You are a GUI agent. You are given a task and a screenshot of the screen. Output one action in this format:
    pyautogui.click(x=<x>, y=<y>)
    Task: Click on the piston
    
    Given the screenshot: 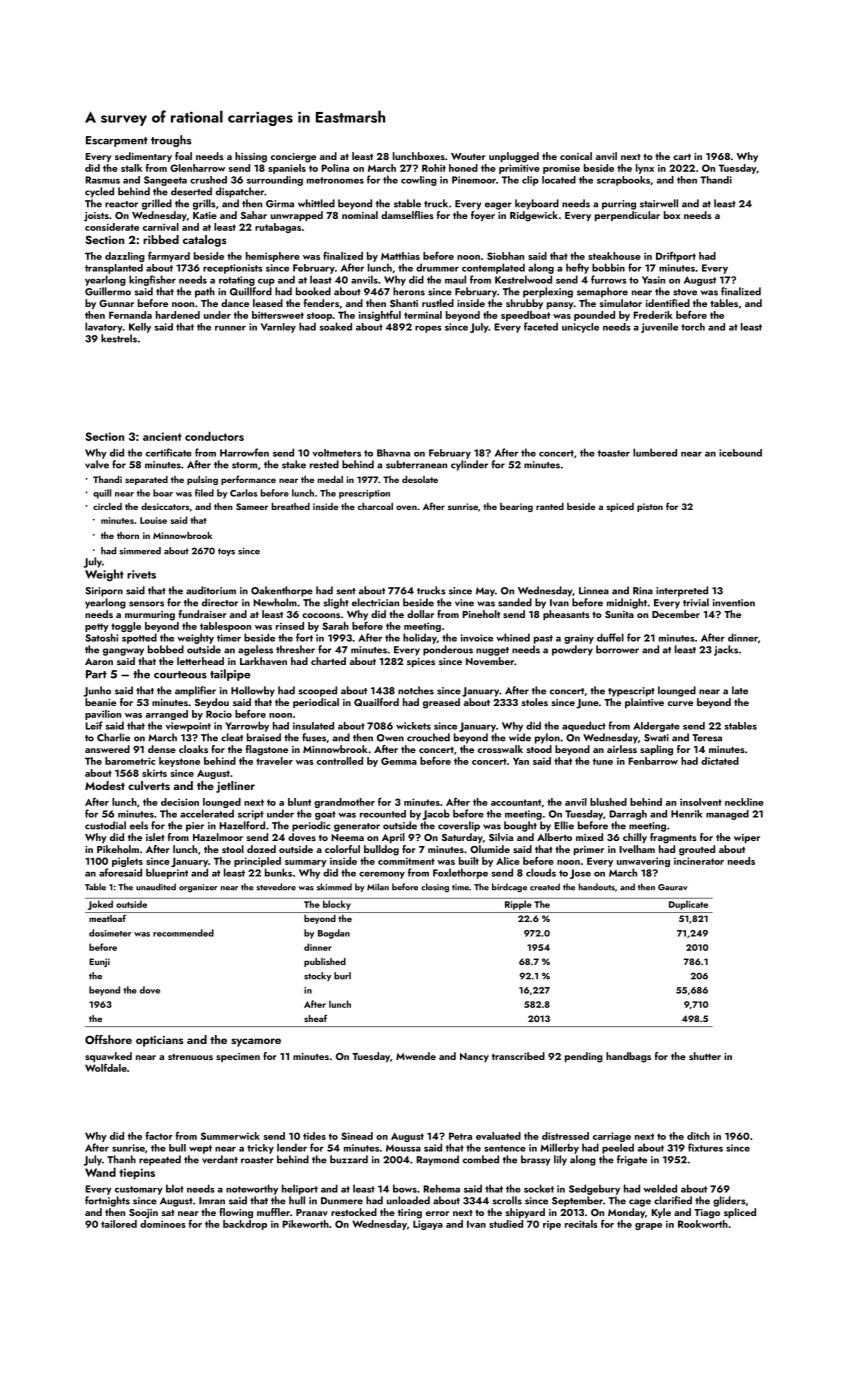 What is the action you would take?
    pyautogui.click(x=650, y=507)
